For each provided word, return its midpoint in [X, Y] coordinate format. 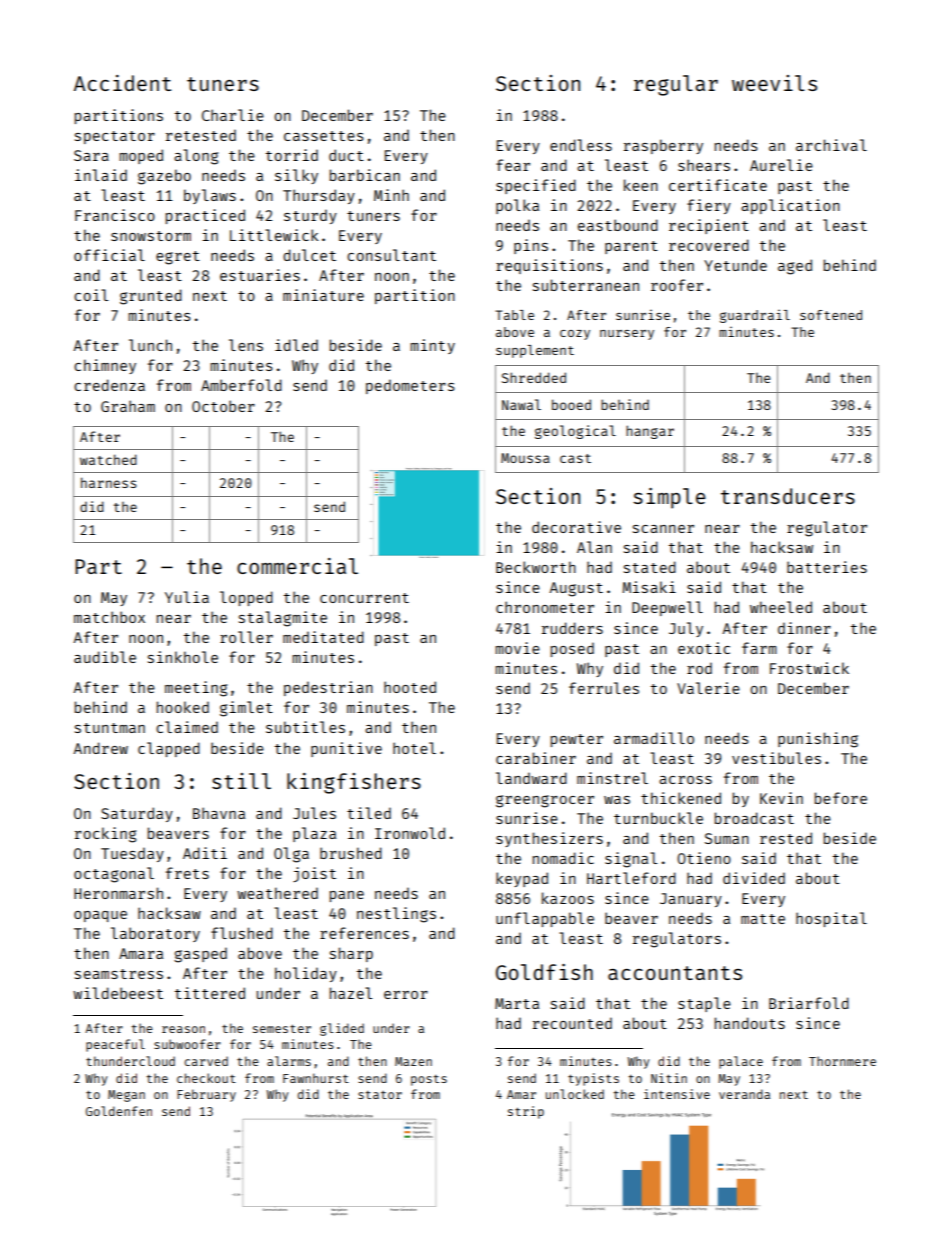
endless [581, 145]
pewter [577, 740]
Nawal [521, 404]
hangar [650, 432]
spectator [115, 137]
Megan [126, 1096]
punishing [818, 740]
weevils [774, 83]
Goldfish [544, 972]
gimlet [246, 709]
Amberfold [241, 385]
